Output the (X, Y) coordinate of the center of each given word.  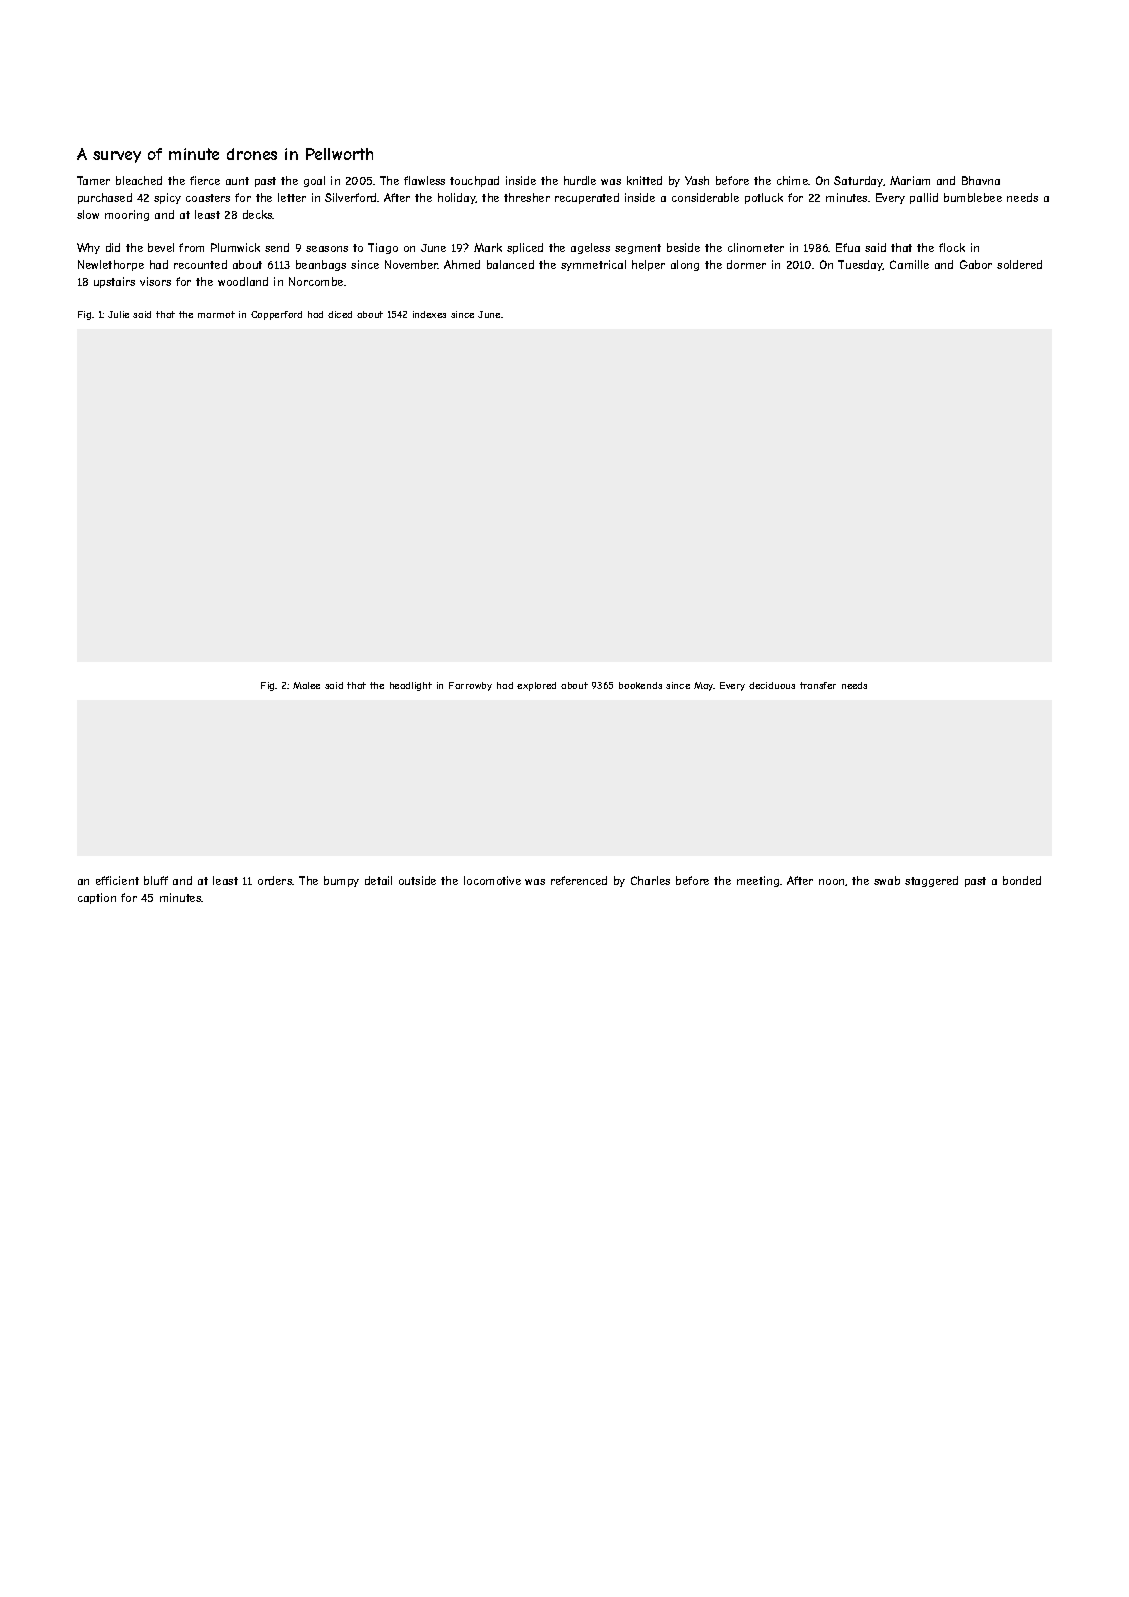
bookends (640, 685)
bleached (139, 180)
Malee (306, 685)
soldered (1019, 264)
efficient (117, 880)
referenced (579, 880)
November (412, 264)
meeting (758, 881)
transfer (818, 685)
